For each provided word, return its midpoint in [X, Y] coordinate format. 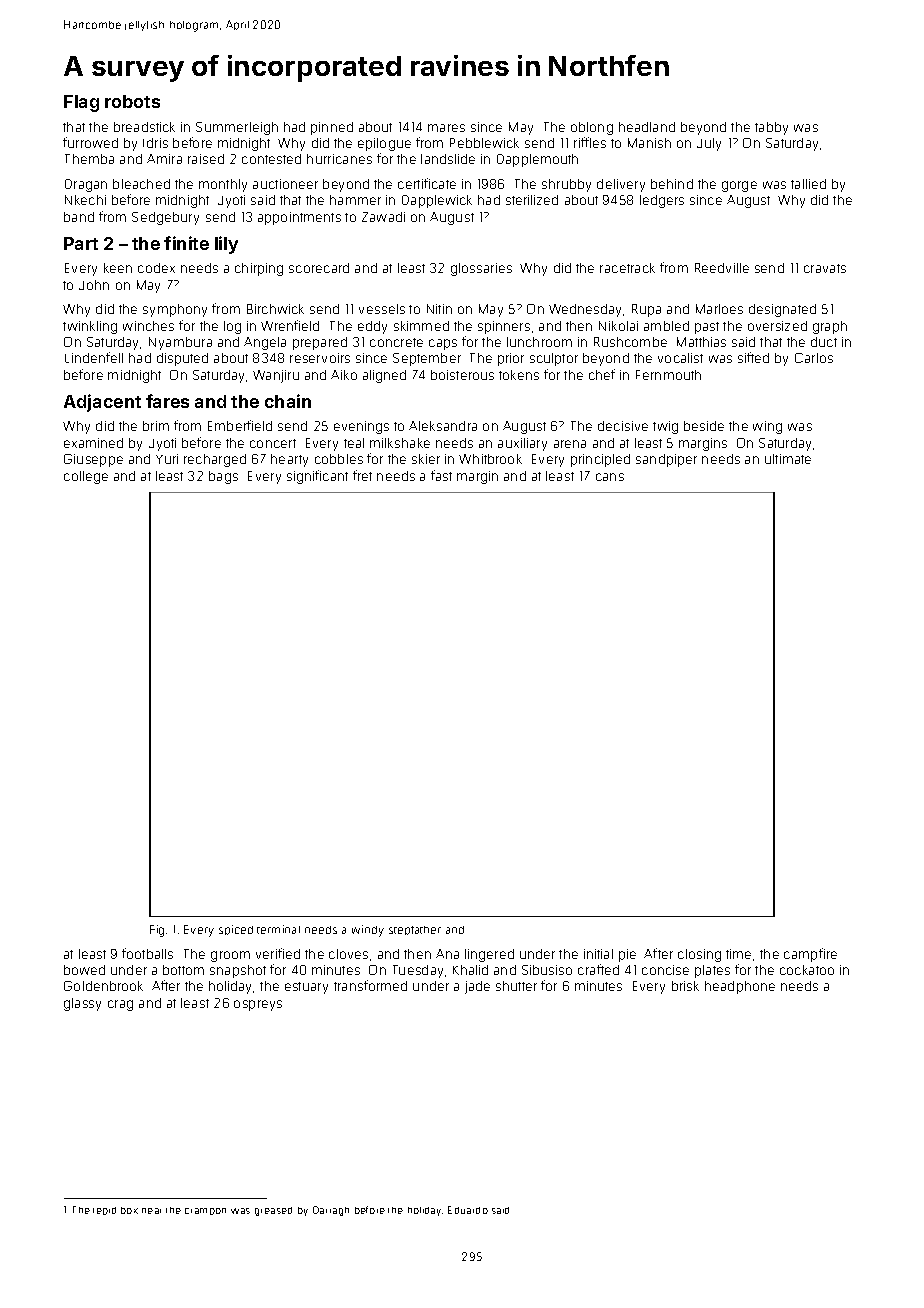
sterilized [532, 200]
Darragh [331, 1211]
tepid [104, 1211]
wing [767, 427]
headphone [740, 987]
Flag [81, 103]
